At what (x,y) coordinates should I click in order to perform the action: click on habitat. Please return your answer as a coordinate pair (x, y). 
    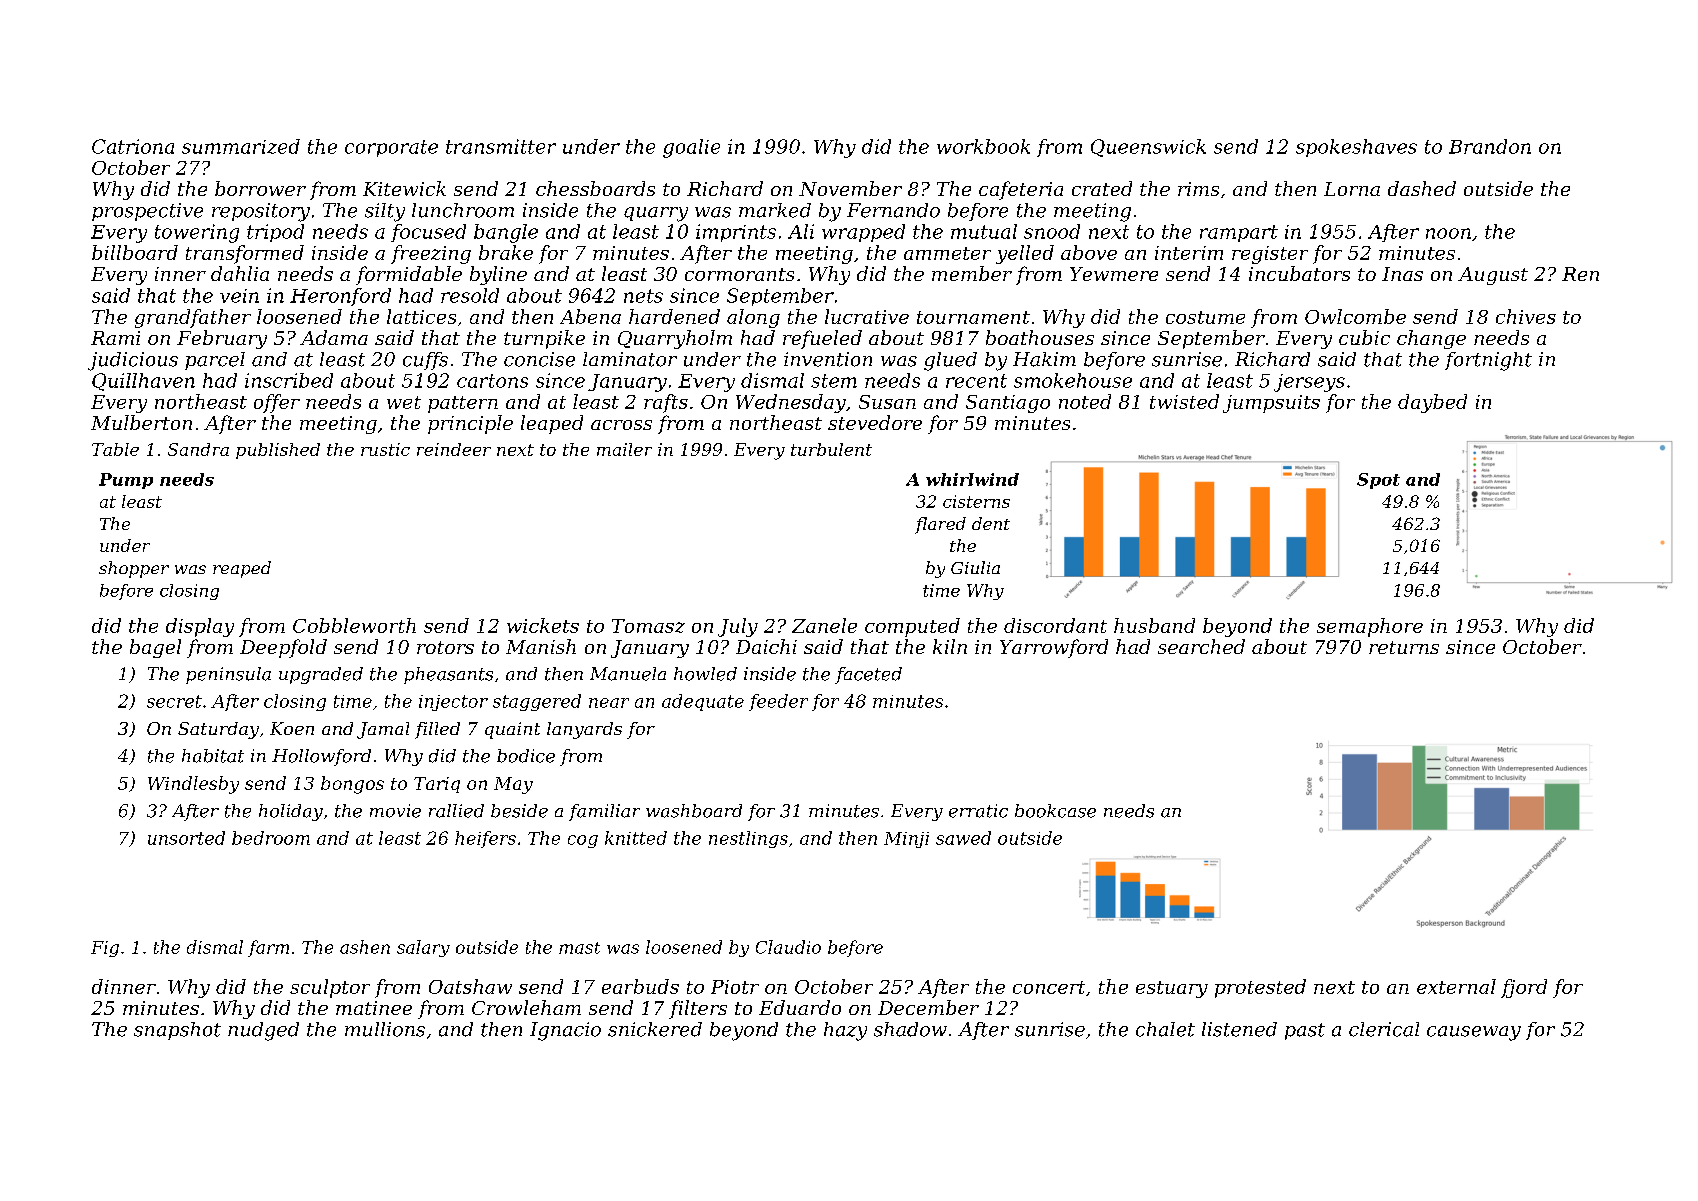
    Looking at the image, I should click on (213, 756).
